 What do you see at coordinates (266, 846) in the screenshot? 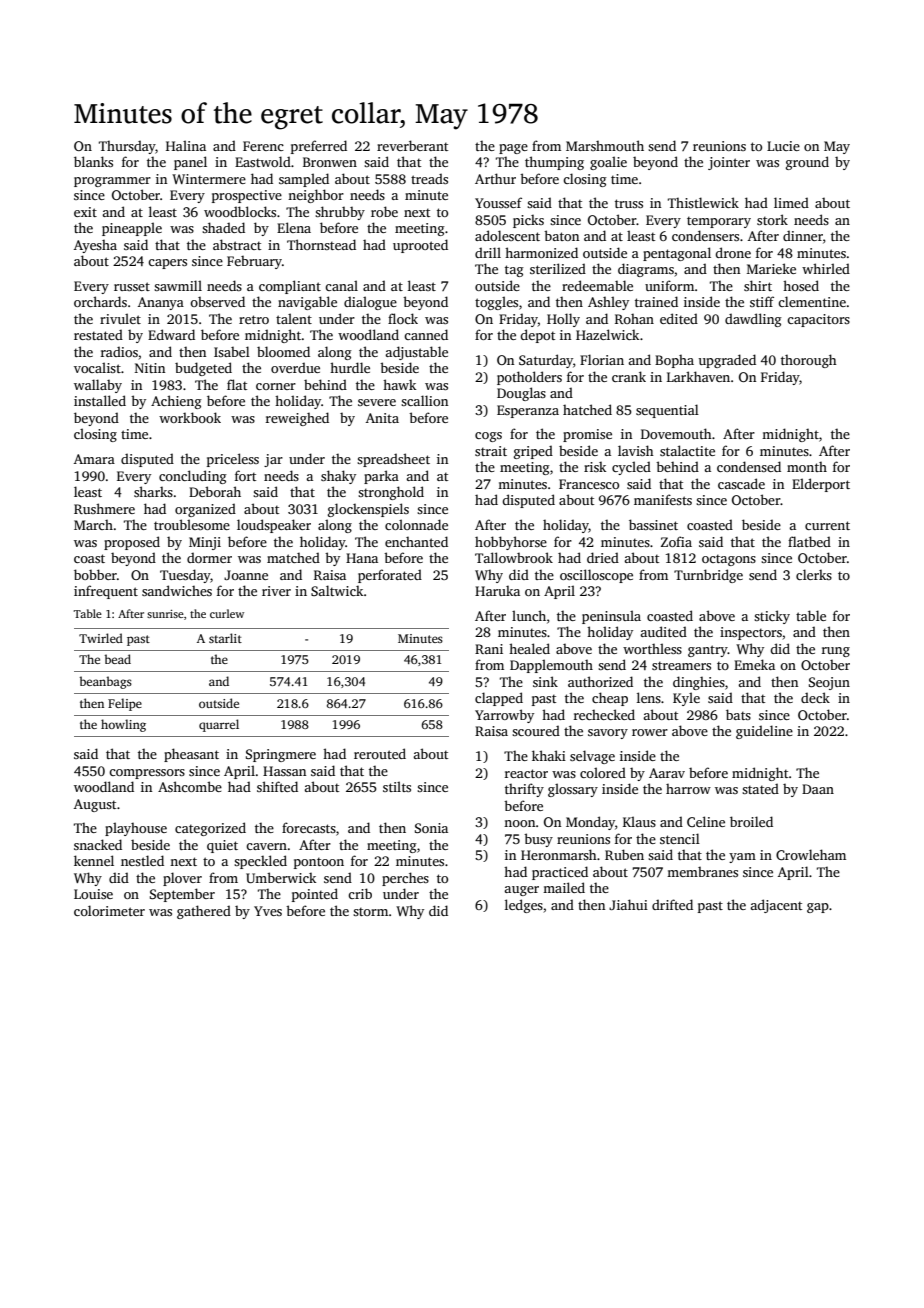
I see `cavern` at bounding box center [266, 846].
